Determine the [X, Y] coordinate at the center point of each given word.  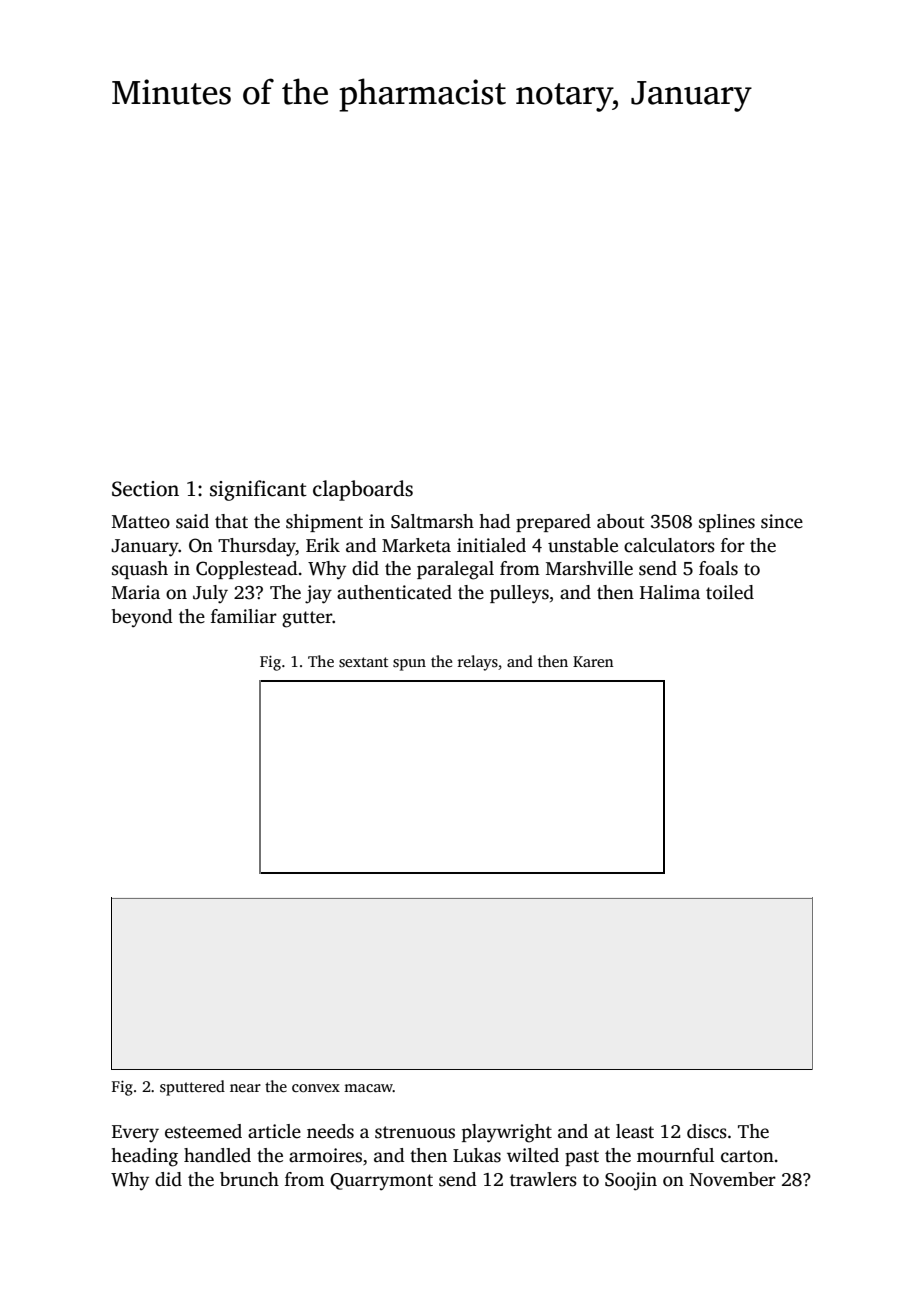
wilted [533, 1155]
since [782, 521]
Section [145, 489]
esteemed [203, 1131]
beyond [142, 618]
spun [409, 665]
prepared [553, 523]
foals [718, 568]
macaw [368, 1088]
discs [707, 1131]
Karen [593, 661]
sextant [363, 662]
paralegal [455, 570]
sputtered [192, 1088]
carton [747, 1156]
